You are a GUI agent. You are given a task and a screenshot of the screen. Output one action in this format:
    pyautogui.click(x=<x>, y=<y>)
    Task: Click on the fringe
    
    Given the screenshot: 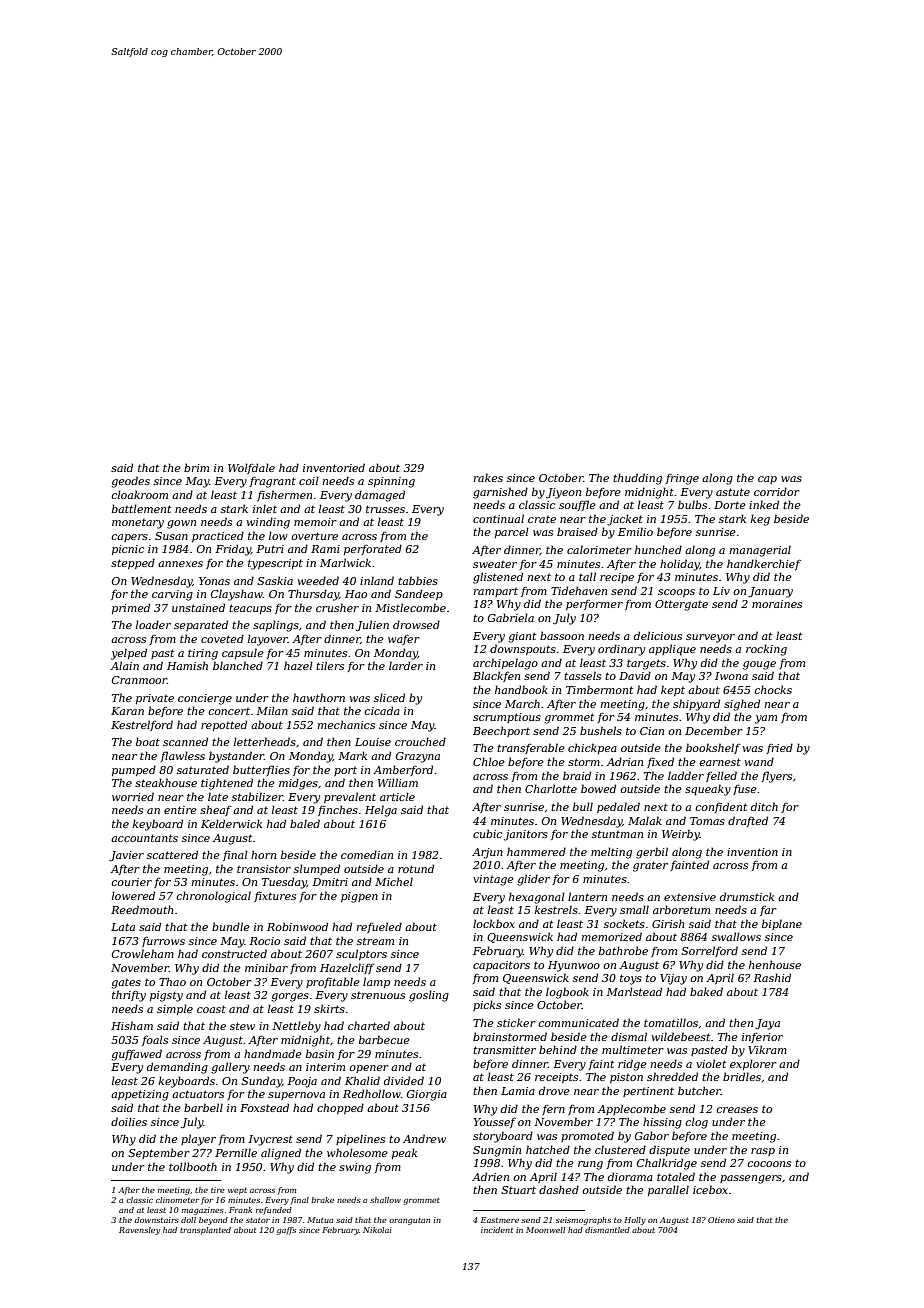 What is the action you would take?
    pyautogui.click(x=682, y=479)
